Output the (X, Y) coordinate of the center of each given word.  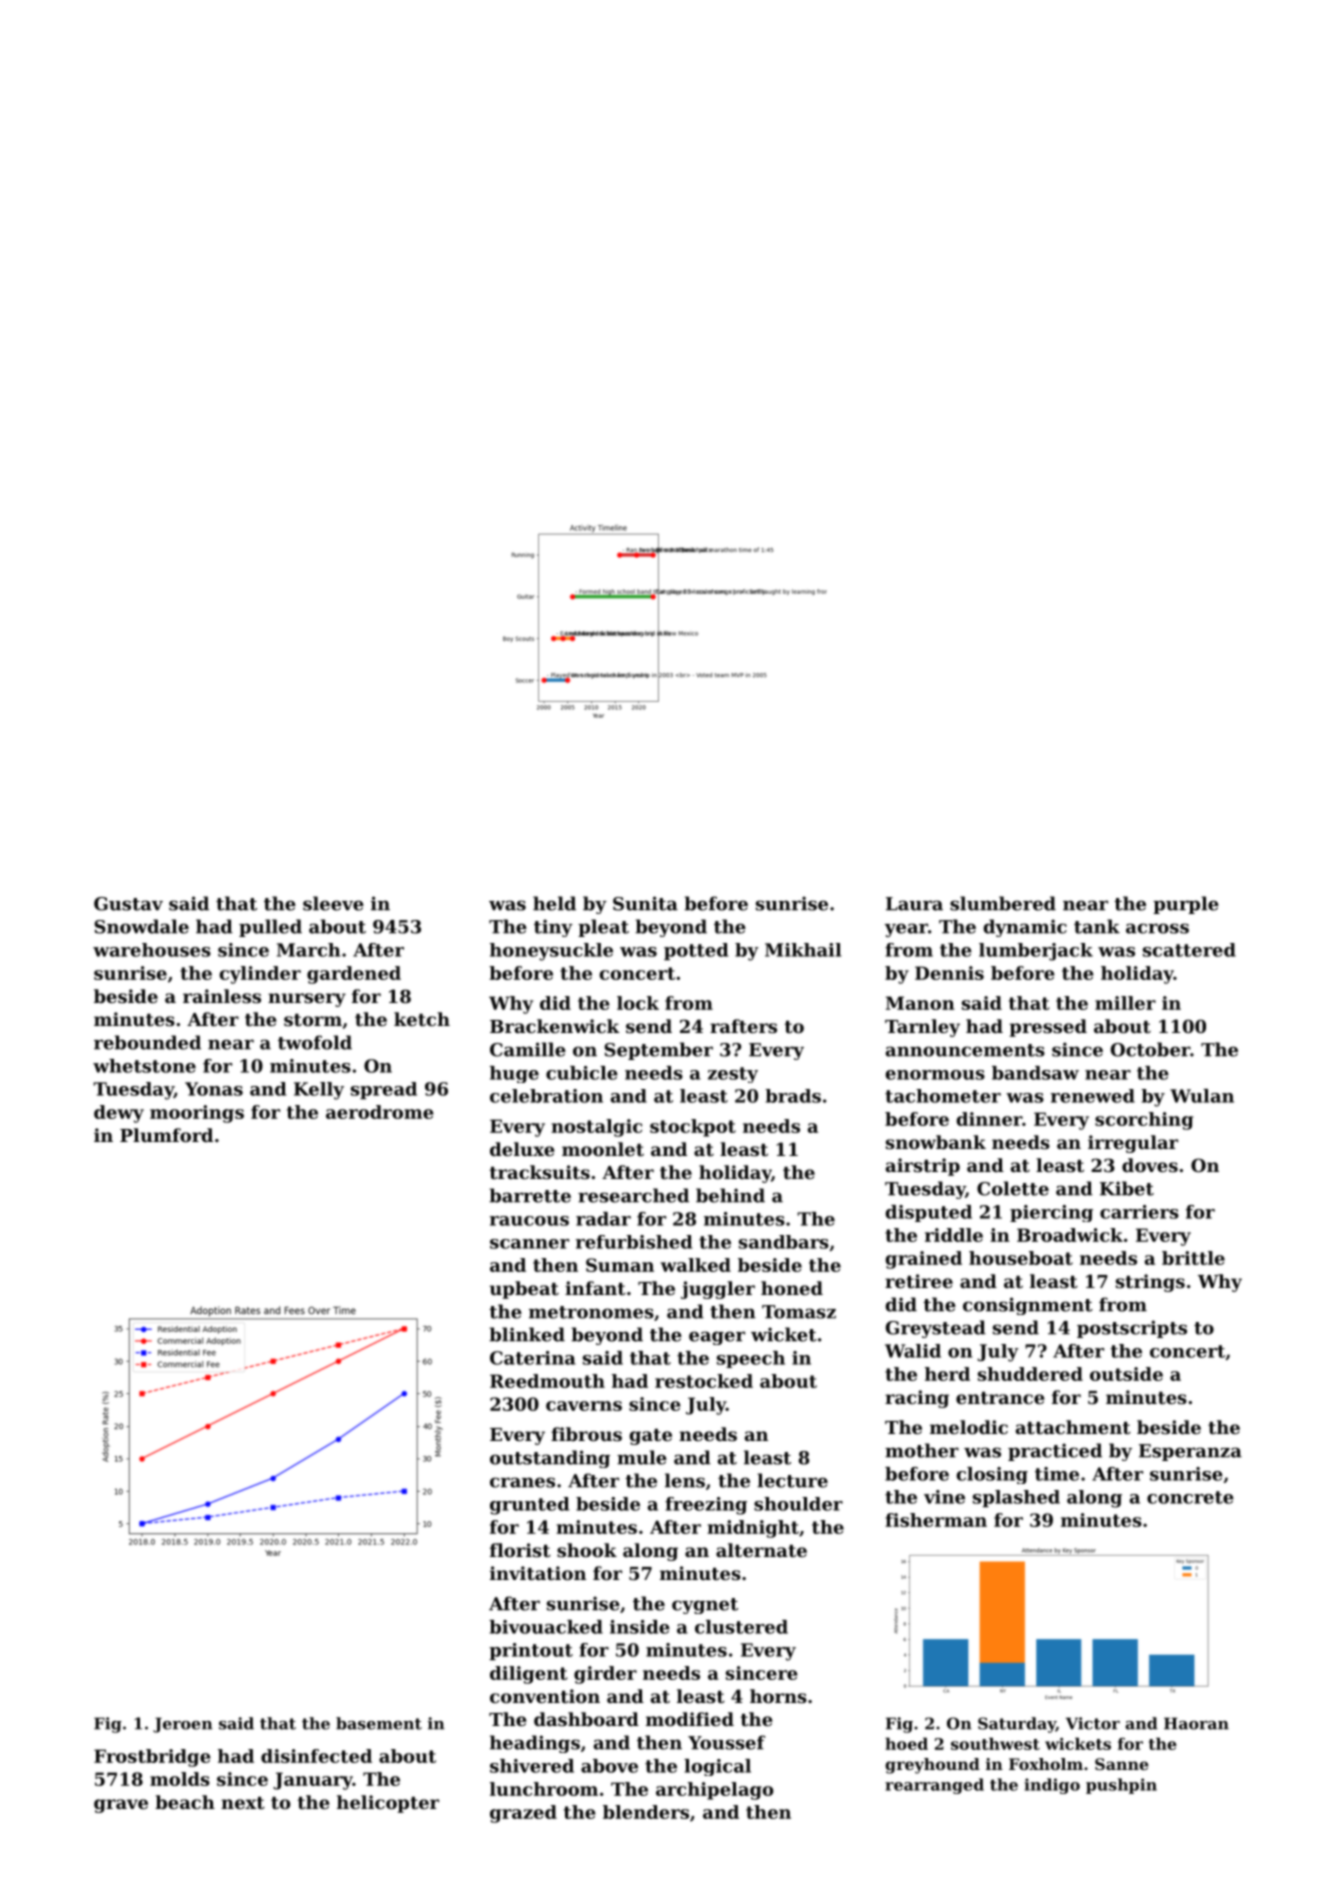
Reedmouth (547, 1381)
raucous (529, 1221)
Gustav (128, 904)
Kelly (319, 1091)
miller (1125, 1003)
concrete (1190, 1497)
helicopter (388, 1804)
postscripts (1132, 1329)
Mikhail (803, 950)
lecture (792, 1480)
